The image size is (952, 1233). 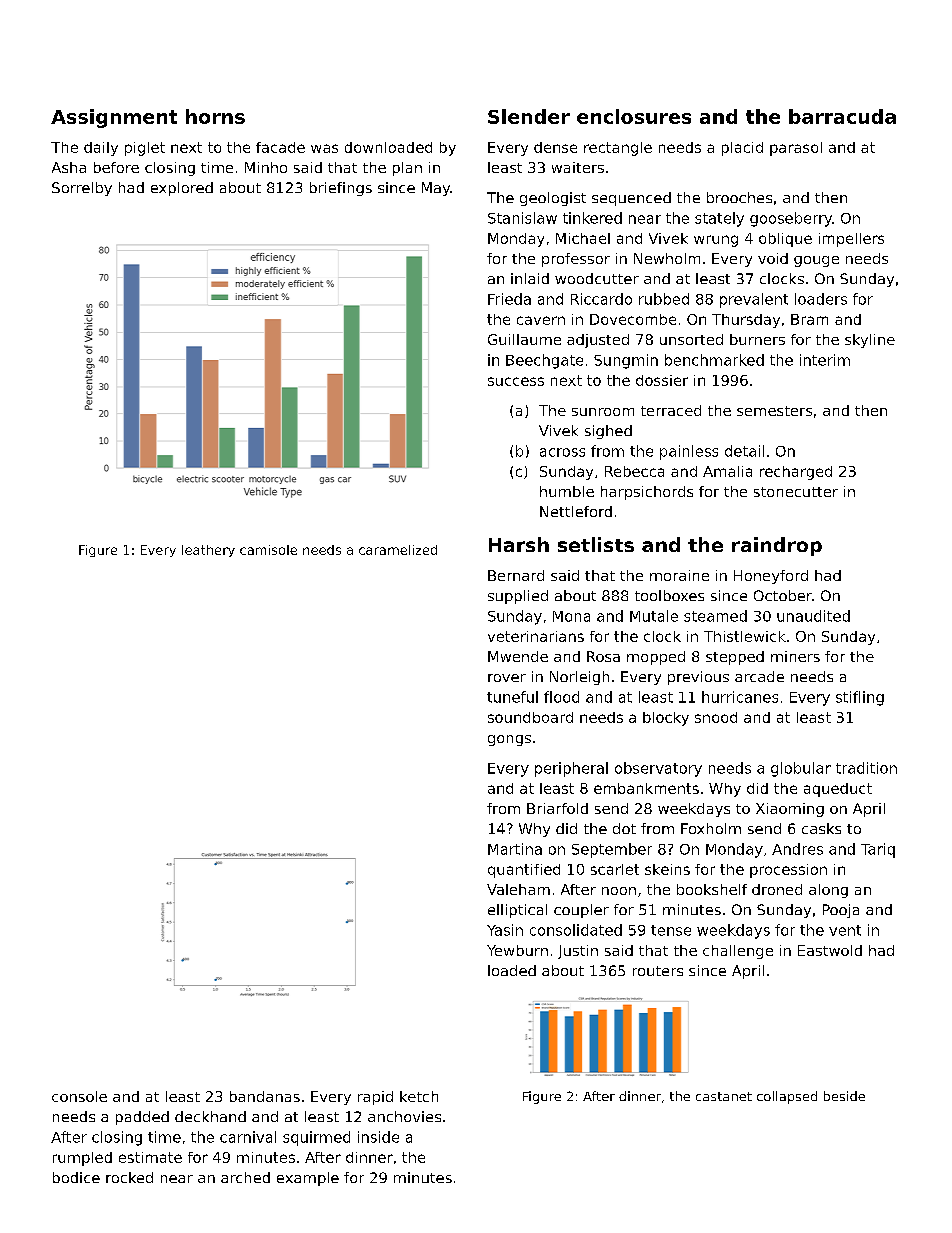 I want to click on quantified, so click(x=524, y=871).
